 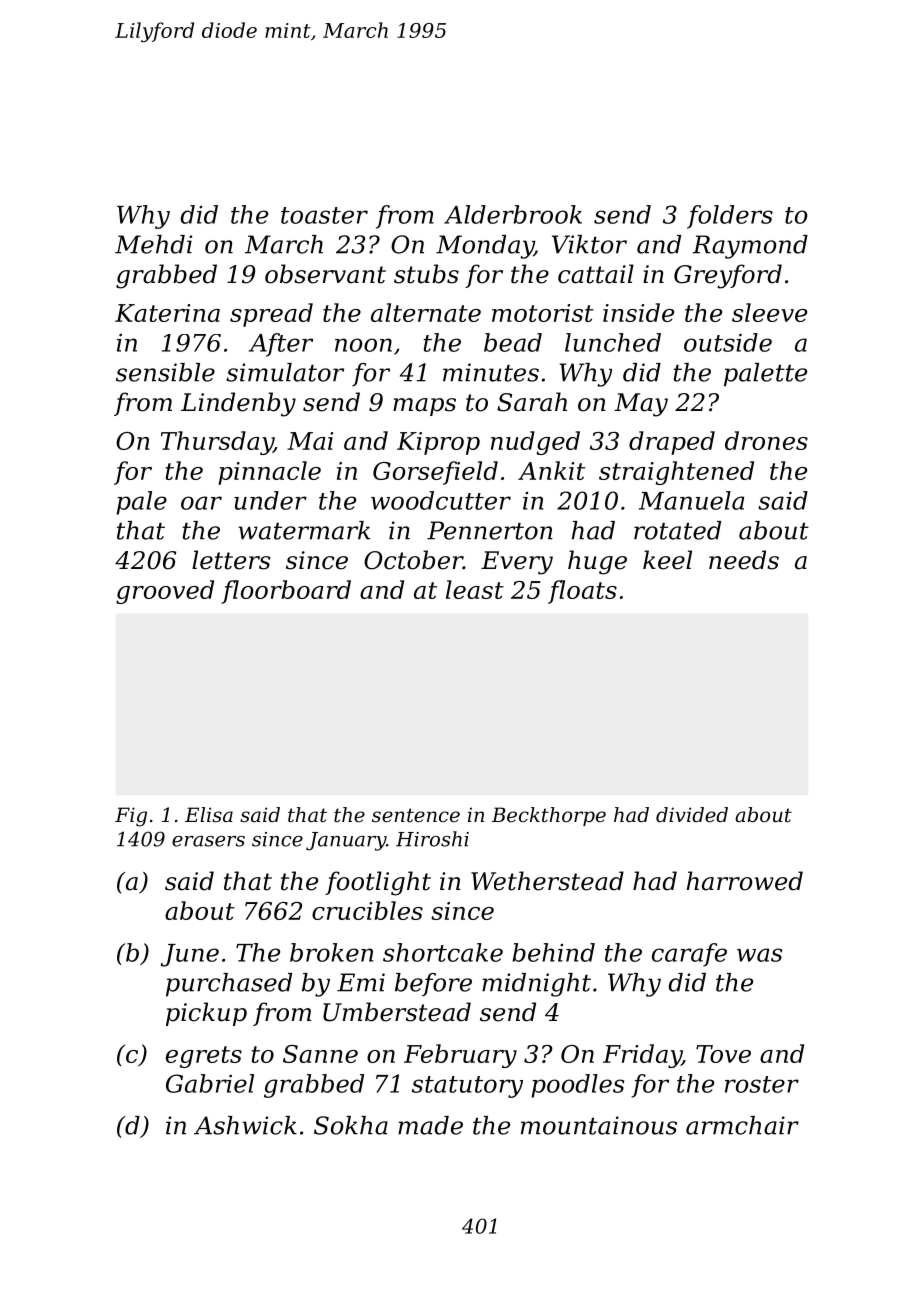 I want to click on floorboard, so click(x=286, y=592).
